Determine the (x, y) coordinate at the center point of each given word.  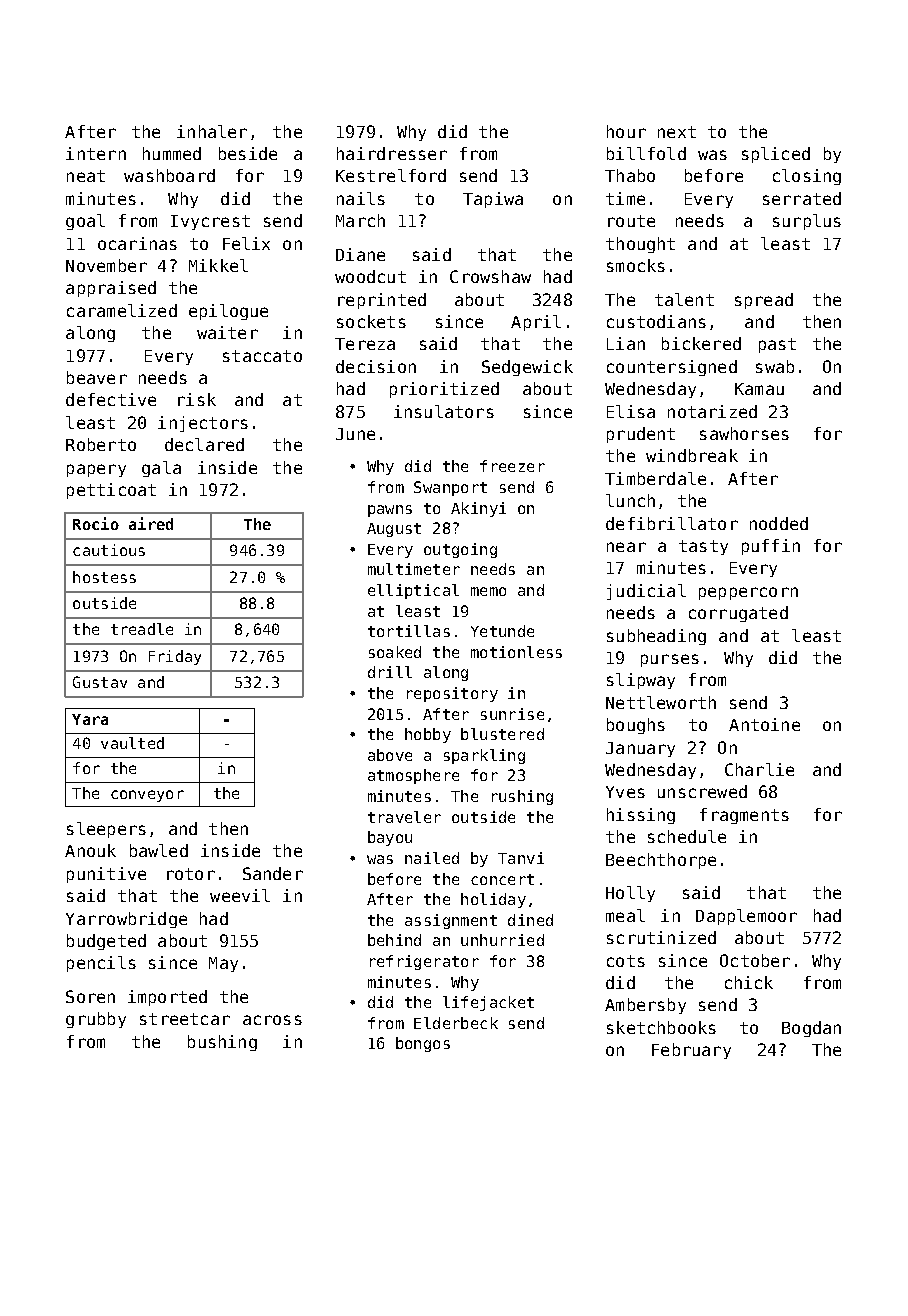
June (355, 434)
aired (151, 523)
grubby (96, 1020)
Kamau (759, 389)
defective (111, 399)
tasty (703, 547)
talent (684, 299)
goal (85, 222)
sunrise (512, 714)
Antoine (764, 724)
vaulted (132, 743)
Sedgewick (527, 368)
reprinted (382, 301)
